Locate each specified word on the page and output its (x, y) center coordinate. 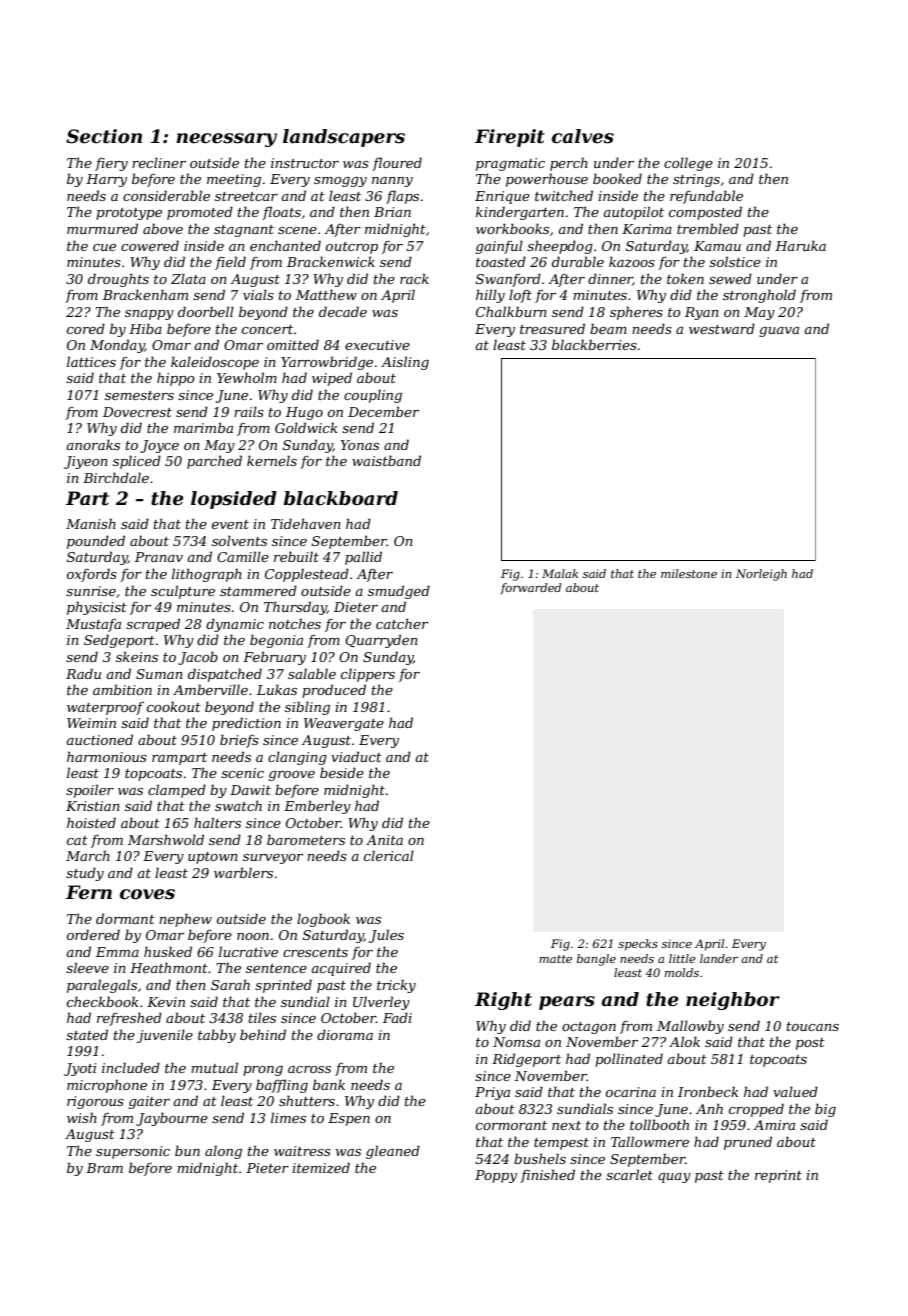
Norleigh (761, 575)
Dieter (356, 607)
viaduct (356, 756)
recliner (159, 162)
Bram (104, 1168)
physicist (97, 608)
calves (583, 136)
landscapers (344, 138)
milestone (689, 573)
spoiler (90, 791)
